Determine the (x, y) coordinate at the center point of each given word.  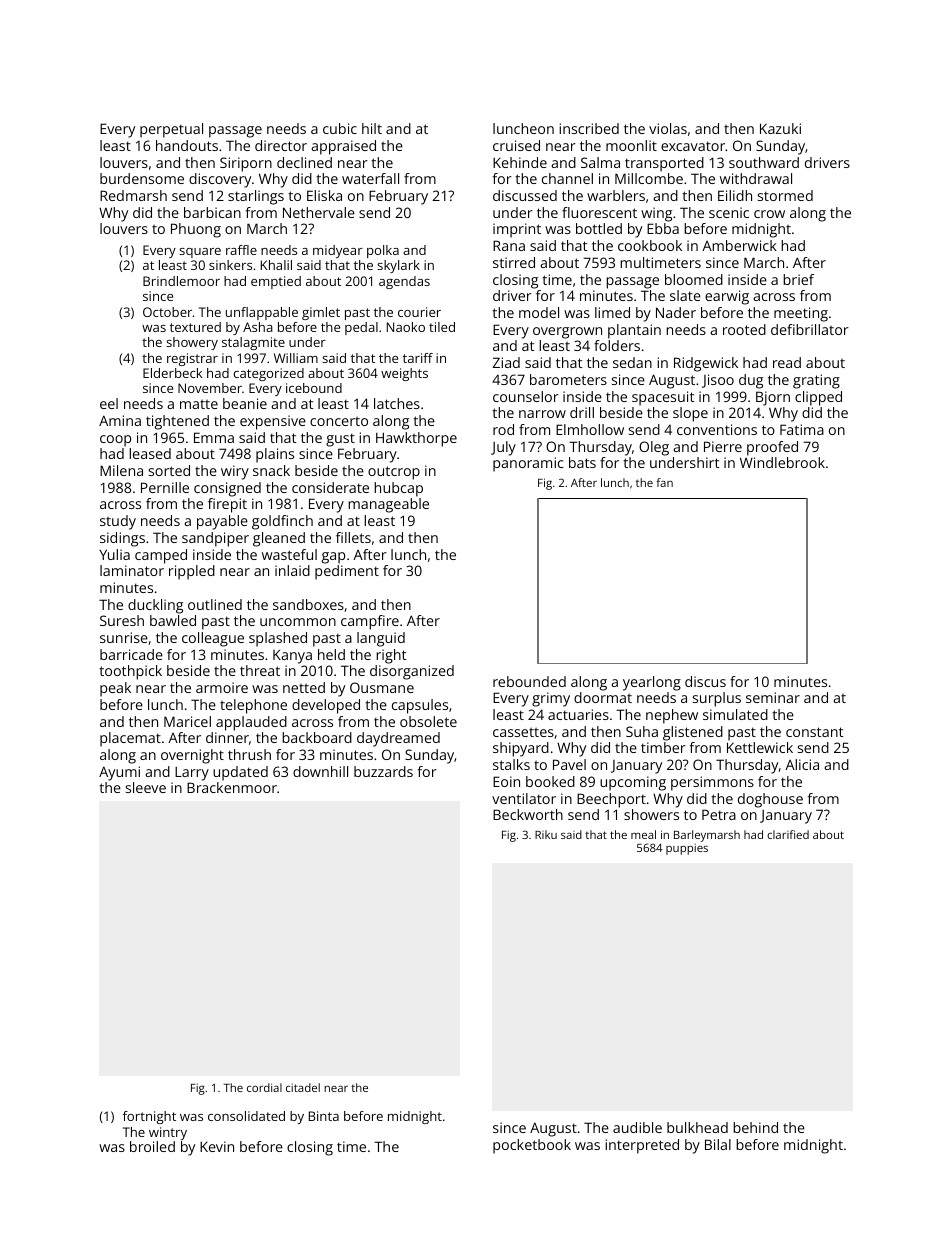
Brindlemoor (181, 281)
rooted (744, 329)
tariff (418, 358)
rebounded (529, 681)
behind (755, 1127)
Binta (324, 1116)
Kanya (292, 657)
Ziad (506, 362)
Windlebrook (782, 462)
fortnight (149, 1117)
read (787, 362)
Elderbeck (172, 373)
